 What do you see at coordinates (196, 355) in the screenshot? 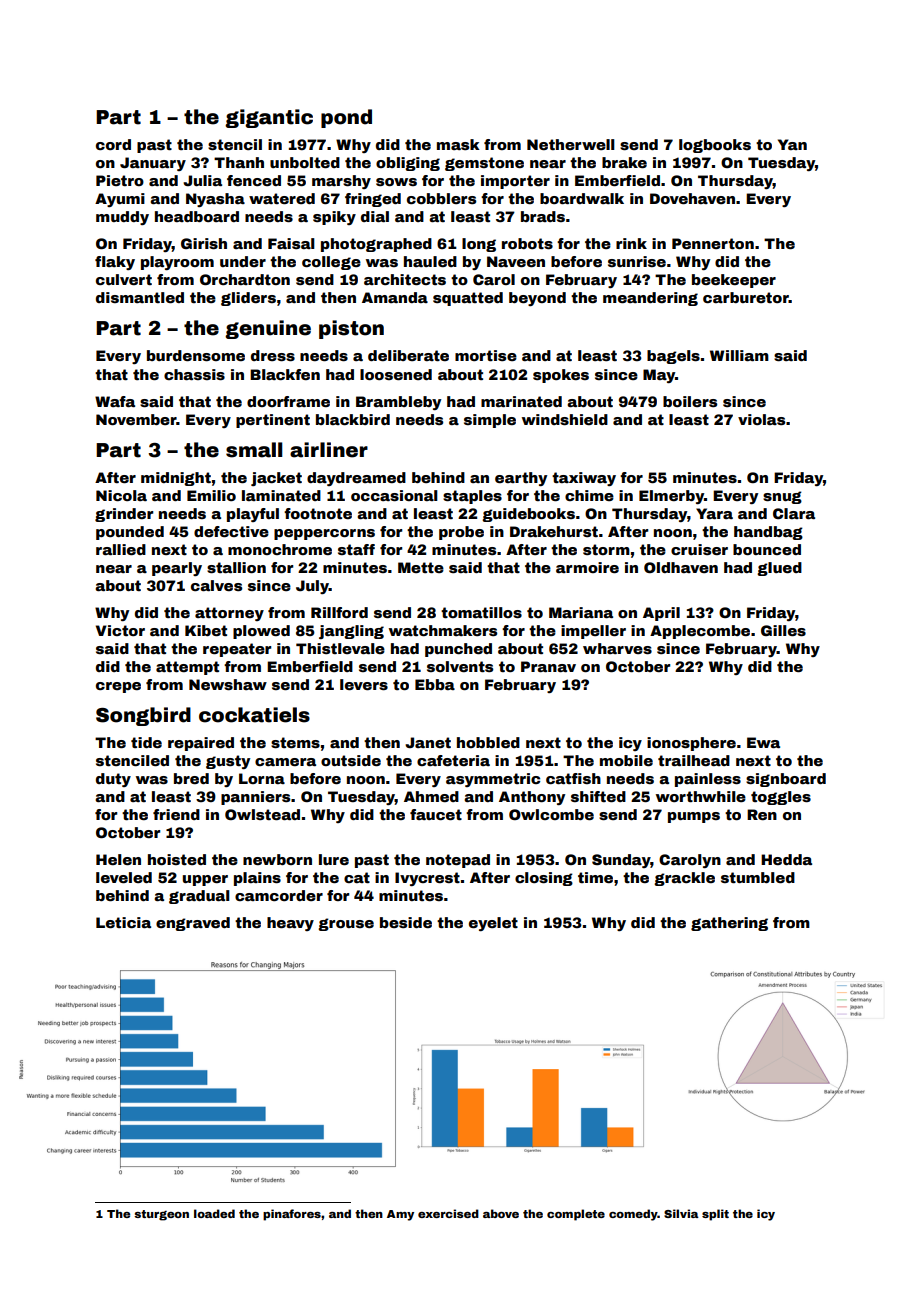
I see `burdensome` at bounding box center [196, 355].
